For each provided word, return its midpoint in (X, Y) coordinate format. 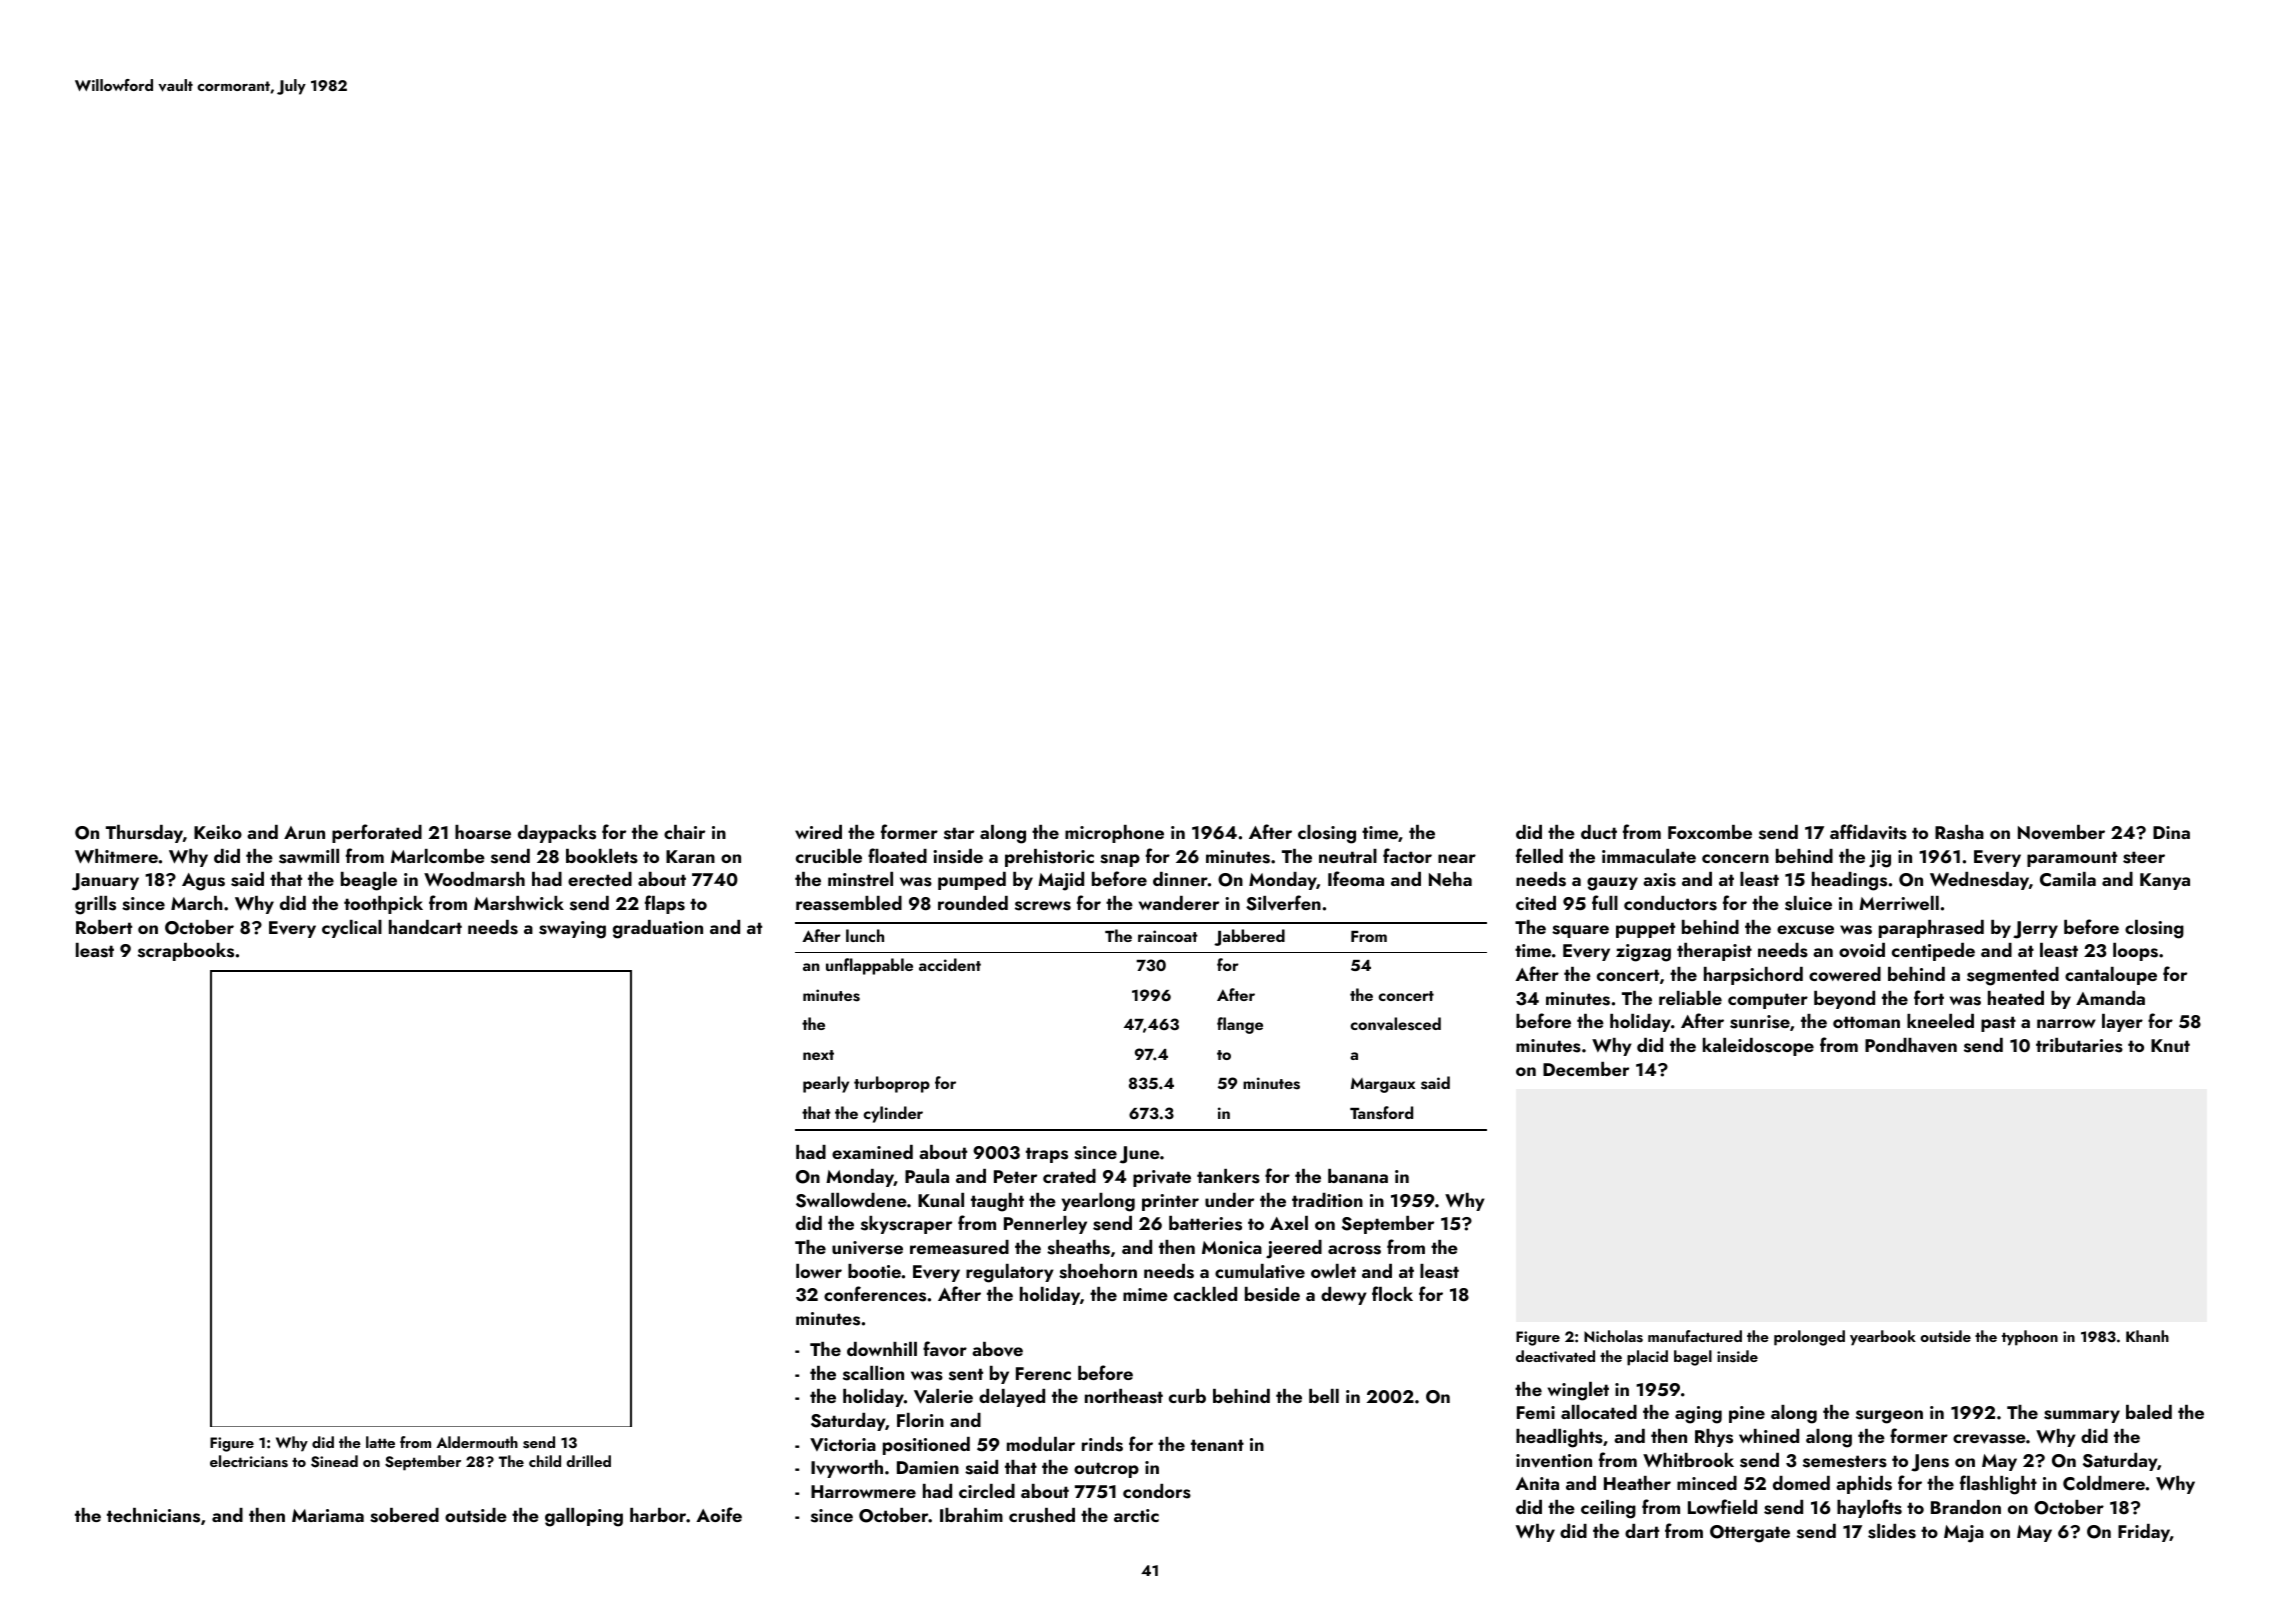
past (1998, 1024)
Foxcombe (1710, 832)
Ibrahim (971, 1515)
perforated (377, 833)
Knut (2170, 1045)
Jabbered (1249, 937)
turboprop (892, 1084)
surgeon (1889, 1417)
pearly (826, 1084)
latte (380, 1442)
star (959, 833)
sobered (404, 1515)
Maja (1964, 1534)
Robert (104, 927)
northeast (1124, 1396)
